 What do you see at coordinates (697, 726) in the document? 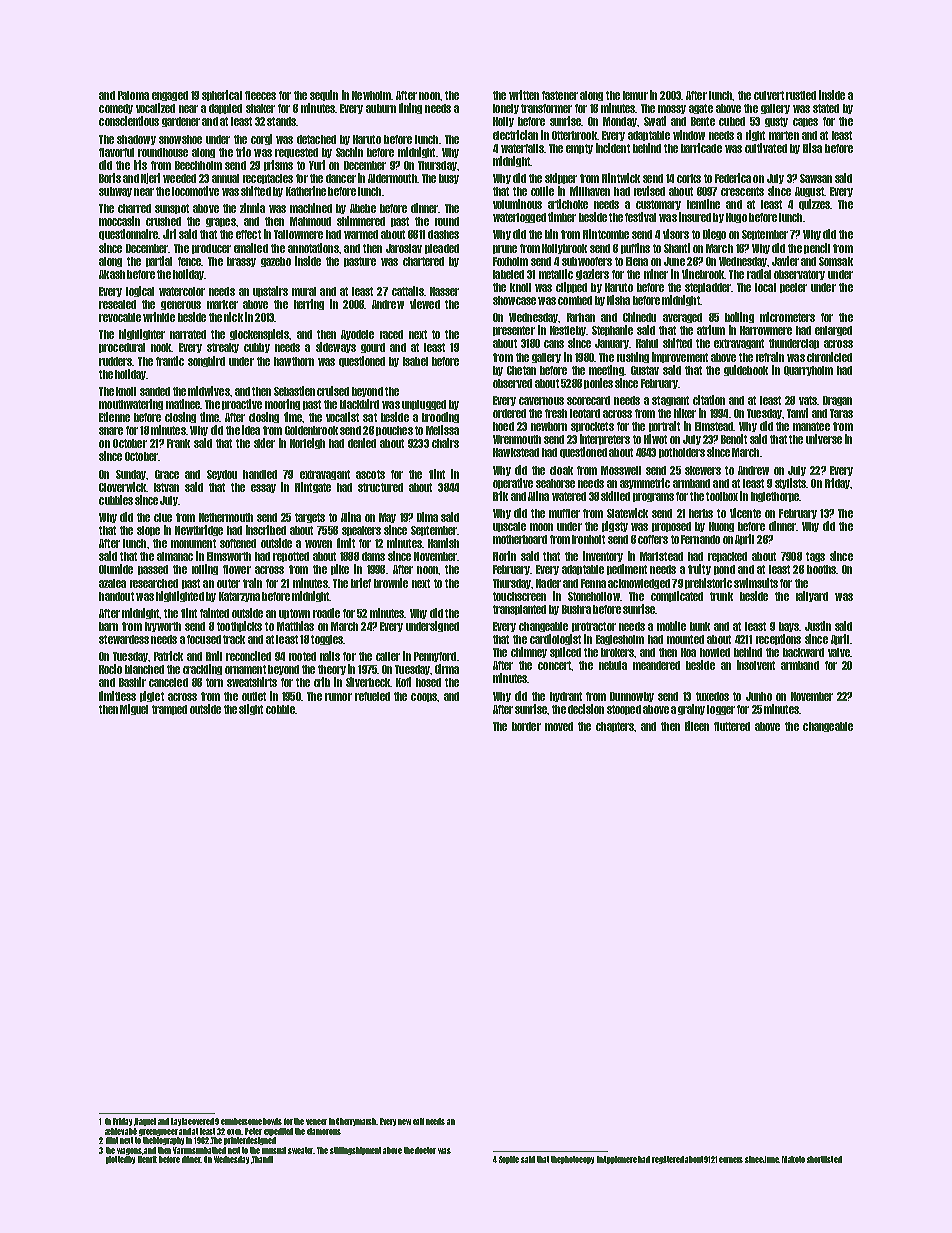
I see `Eileen` at bounding box center [697, 726].
